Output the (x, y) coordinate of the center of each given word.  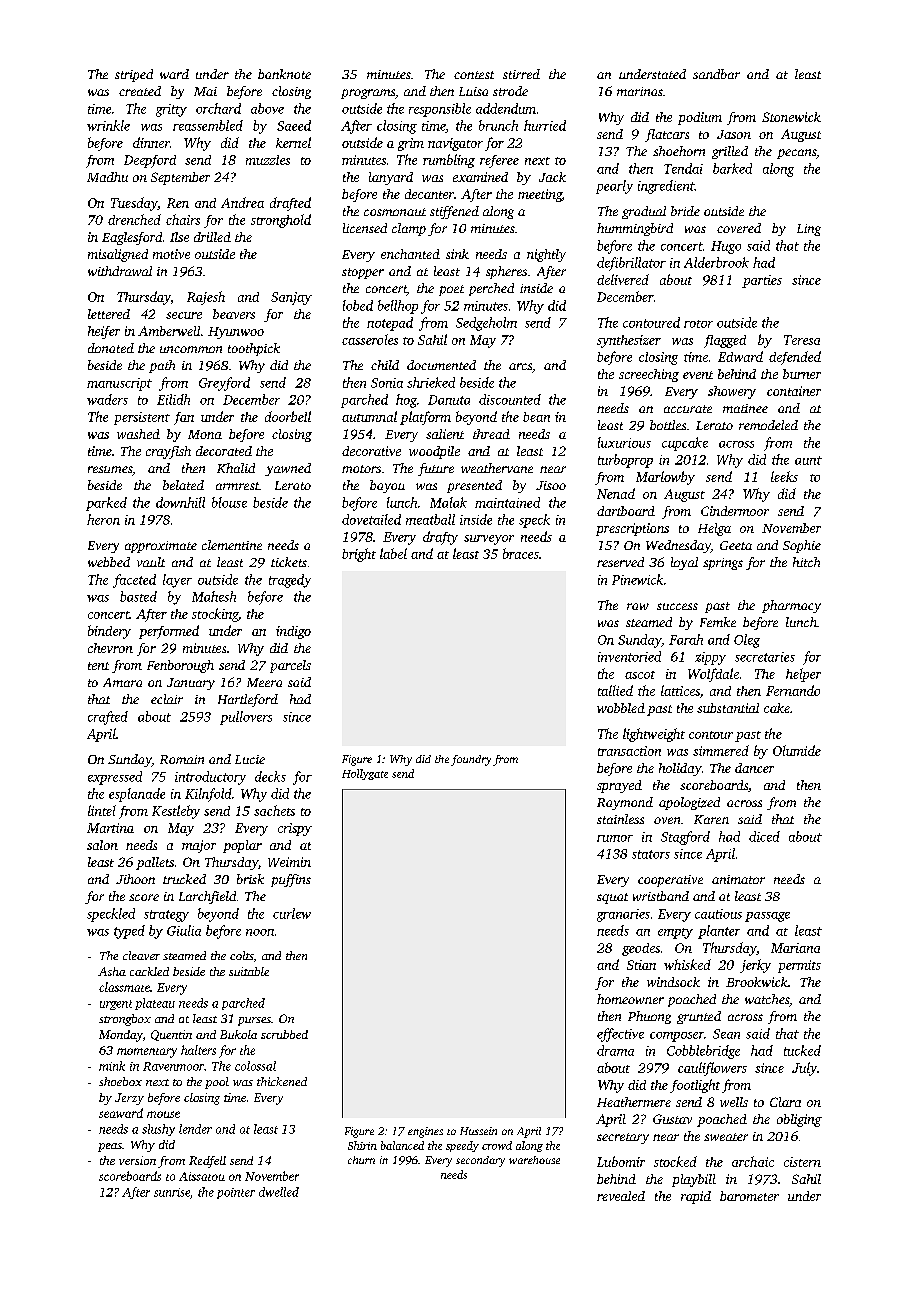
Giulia (184, 930)
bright (359, 555)
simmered (721, 750)
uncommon (191, 349)
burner (802, 374)
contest (474, 75)
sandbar (716, 74)
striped (134, 75)
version (137, 1160)
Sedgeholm (486, 324)
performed (169, 632)
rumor (615, 838)
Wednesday (678, 546)
